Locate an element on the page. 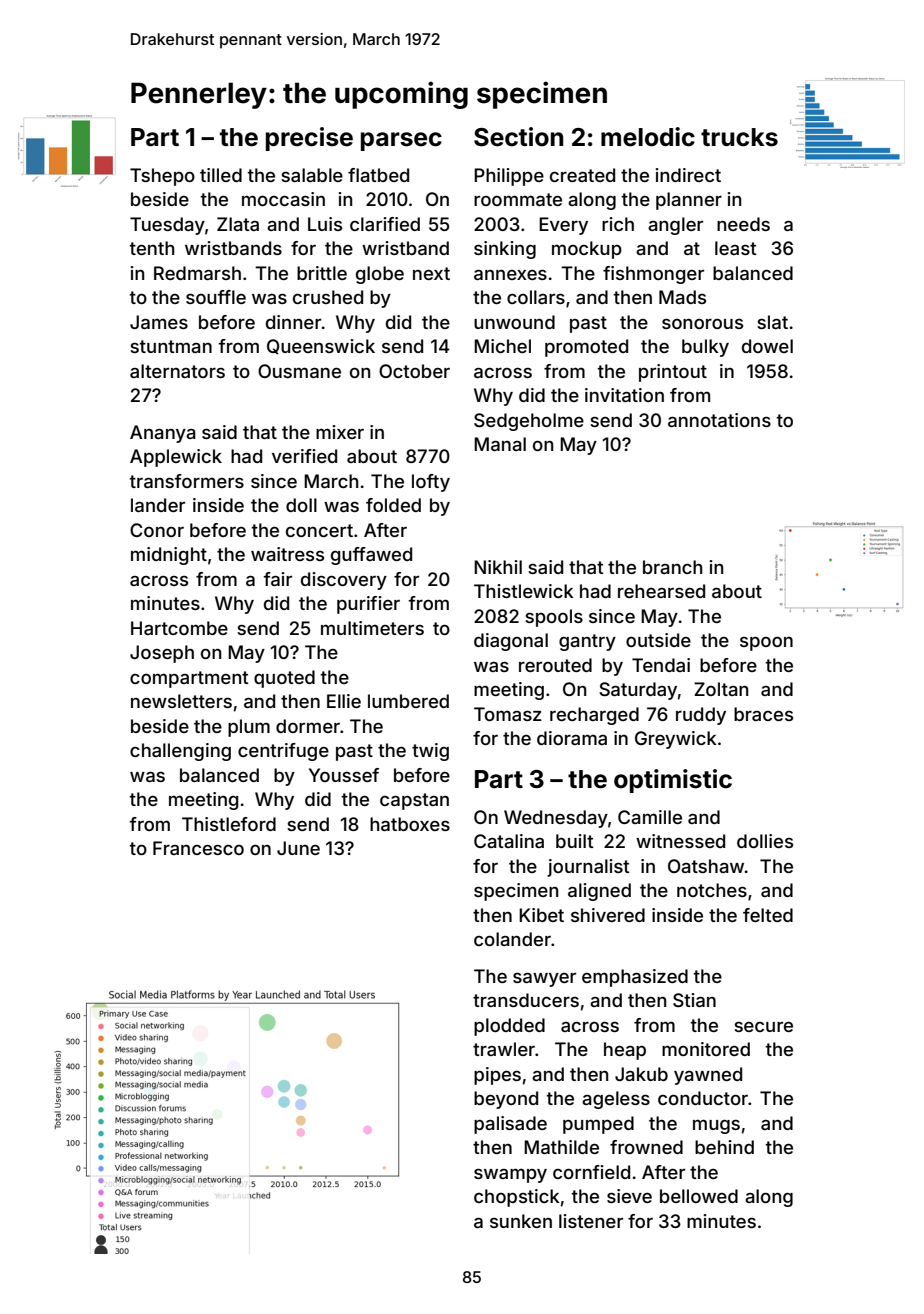 Image resolution: width=924 pixels, height=1314 pixels. rehearsed is located at coordinates (661, 591).
